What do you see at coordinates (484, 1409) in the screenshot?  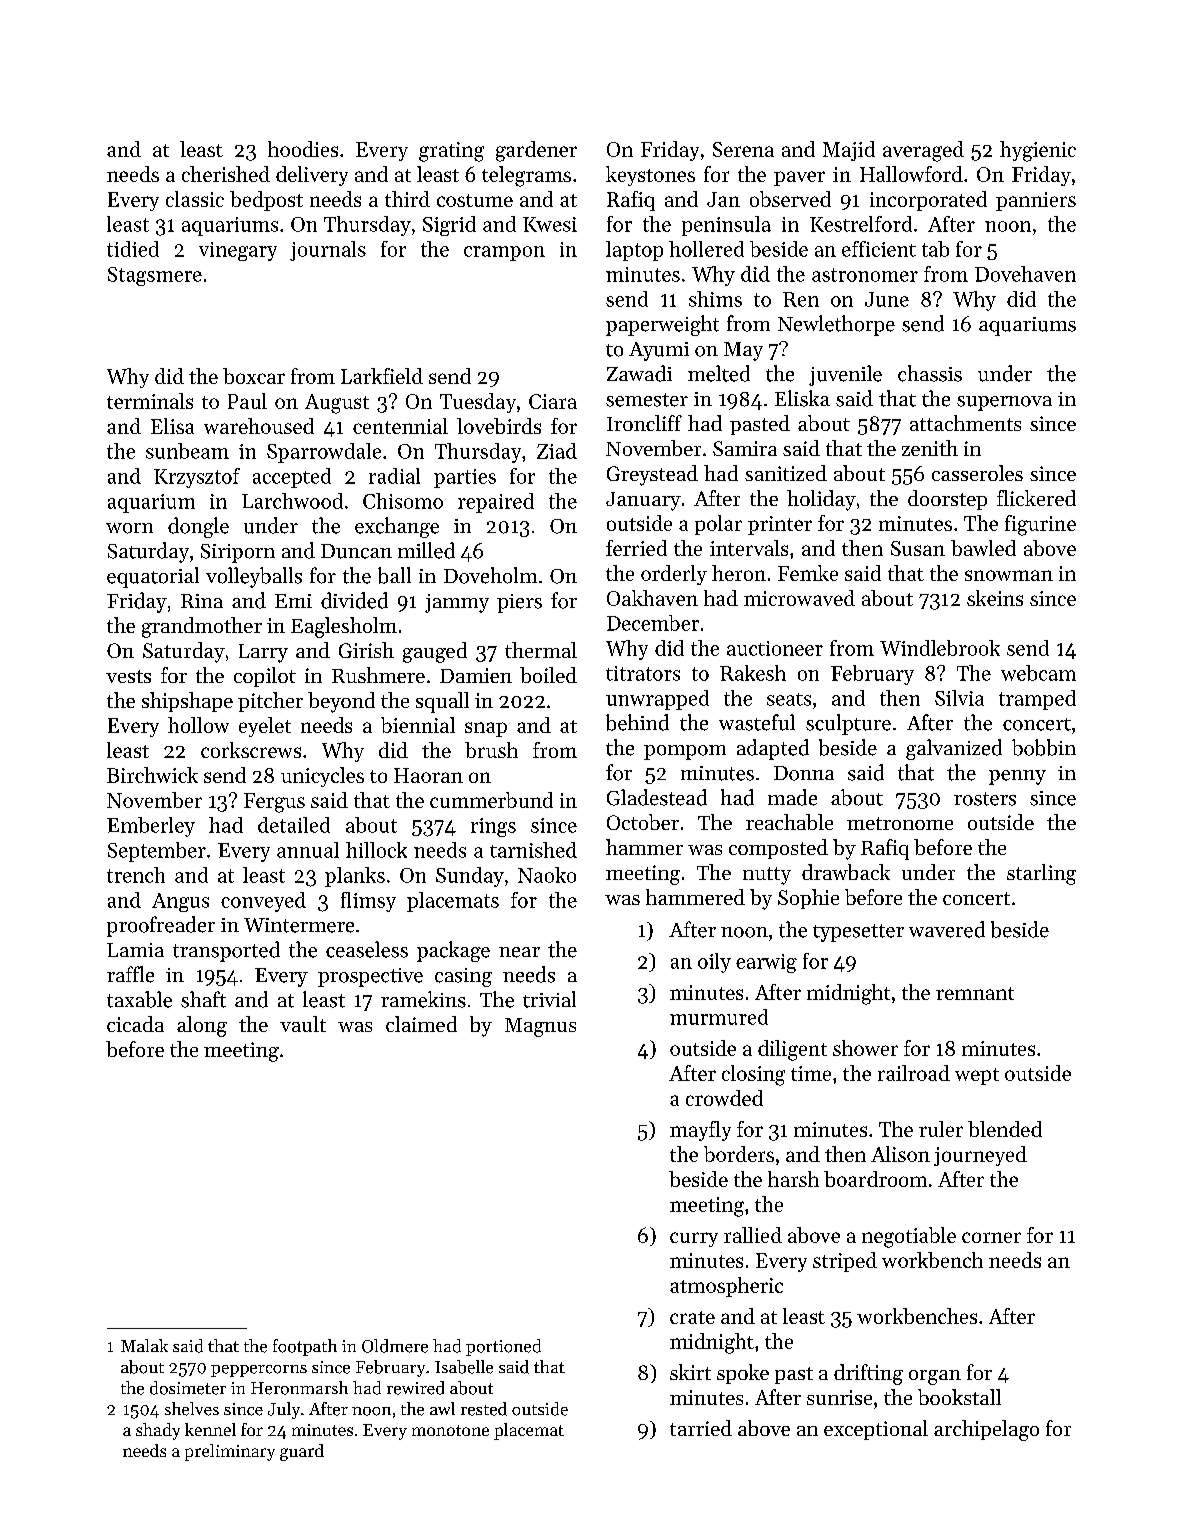 I see `rested` at bounding box center [484, 1409].
